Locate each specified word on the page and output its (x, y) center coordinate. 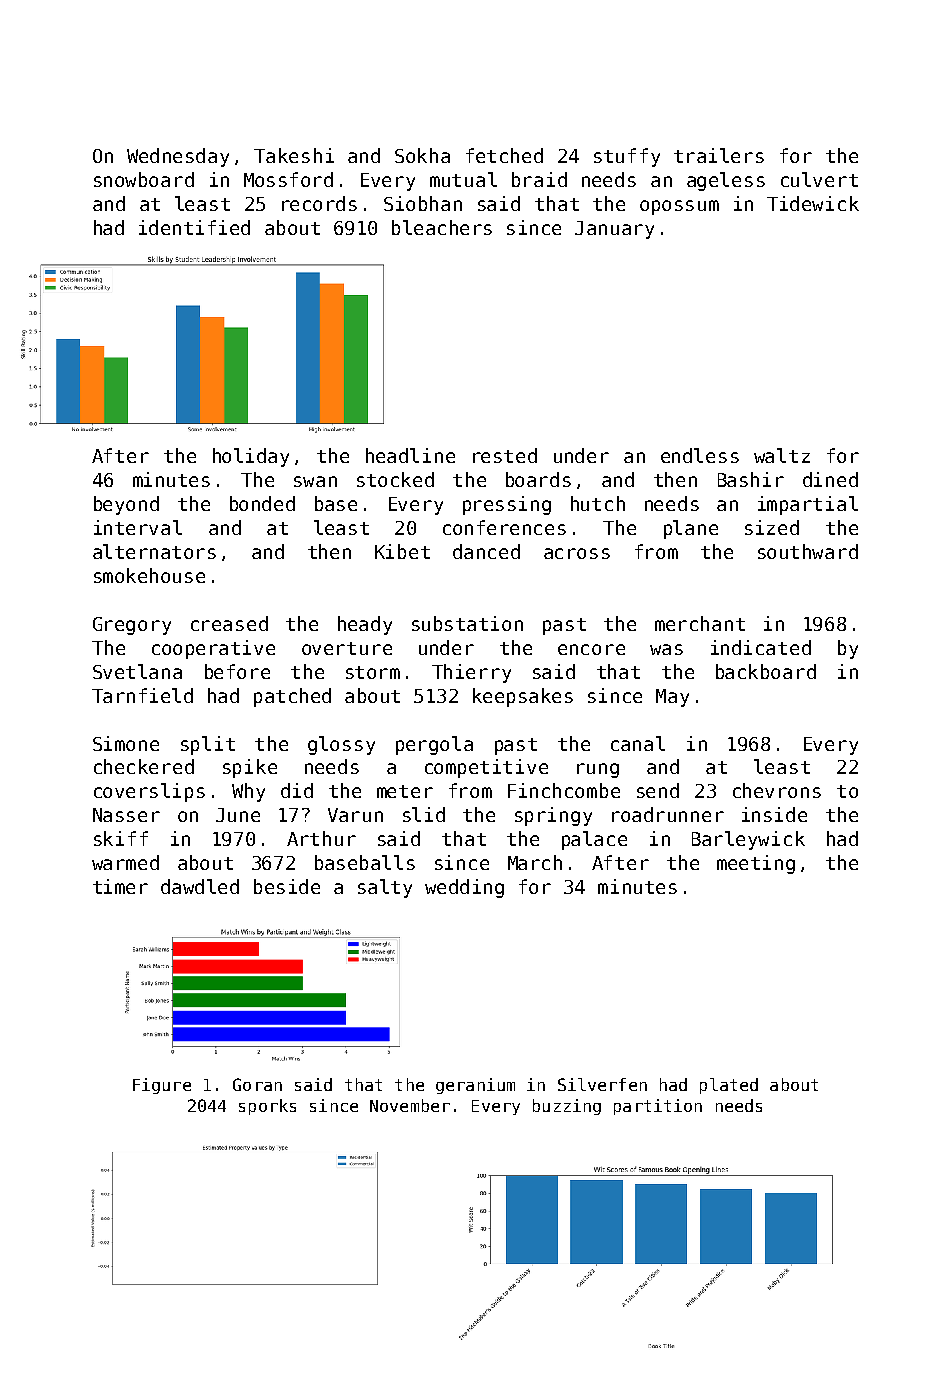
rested (505, 455)
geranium (475, 1086)
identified (194, 227)
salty (385, 888)
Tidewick (813, 203)
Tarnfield (142, 695)
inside (774, 814)
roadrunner (668, 814)
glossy (341, 745)
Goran (257, 1084)
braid (539, 179)
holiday (251, 457)
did (297, 790)
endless (700, 455)
